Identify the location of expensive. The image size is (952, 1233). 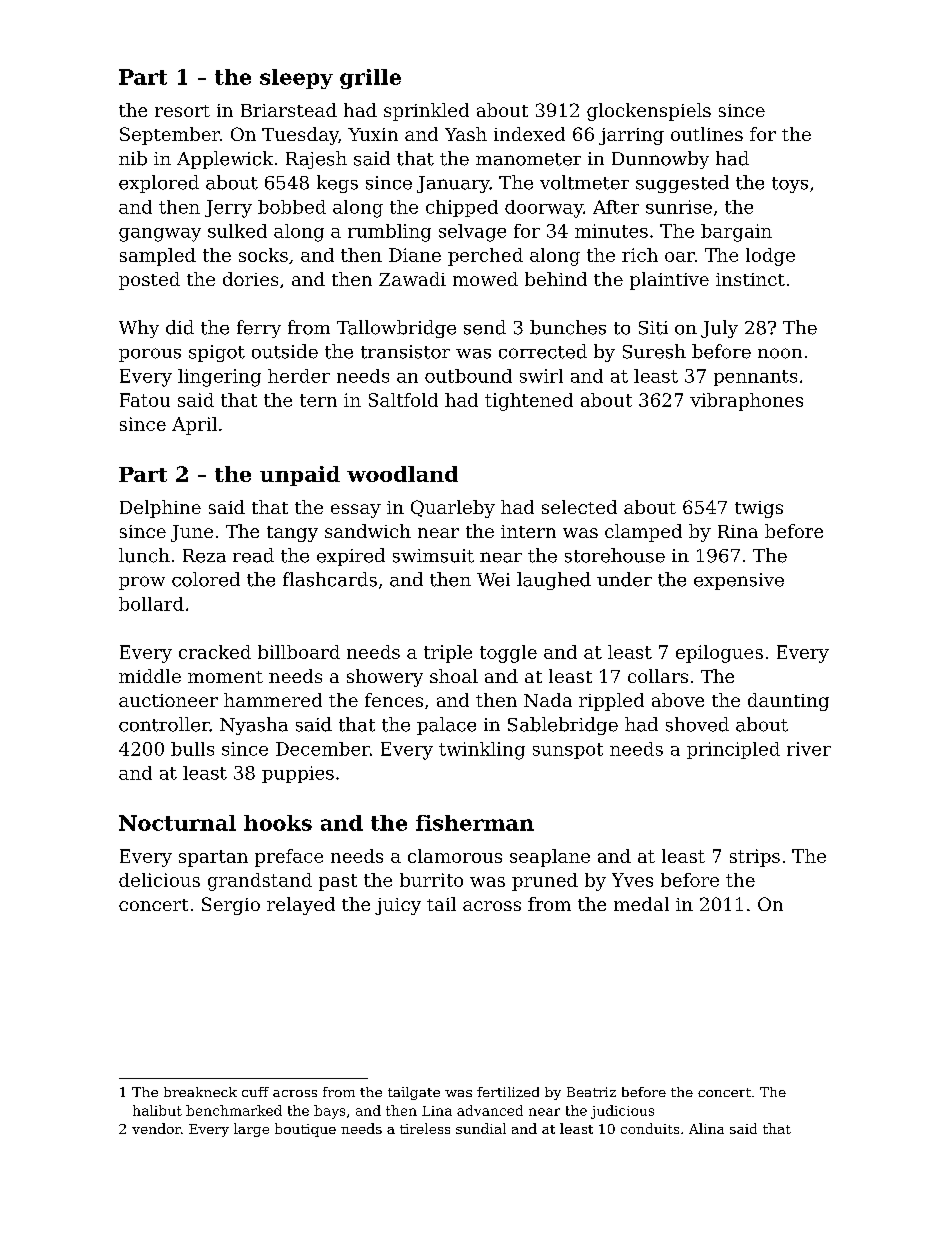
(739, 581).
